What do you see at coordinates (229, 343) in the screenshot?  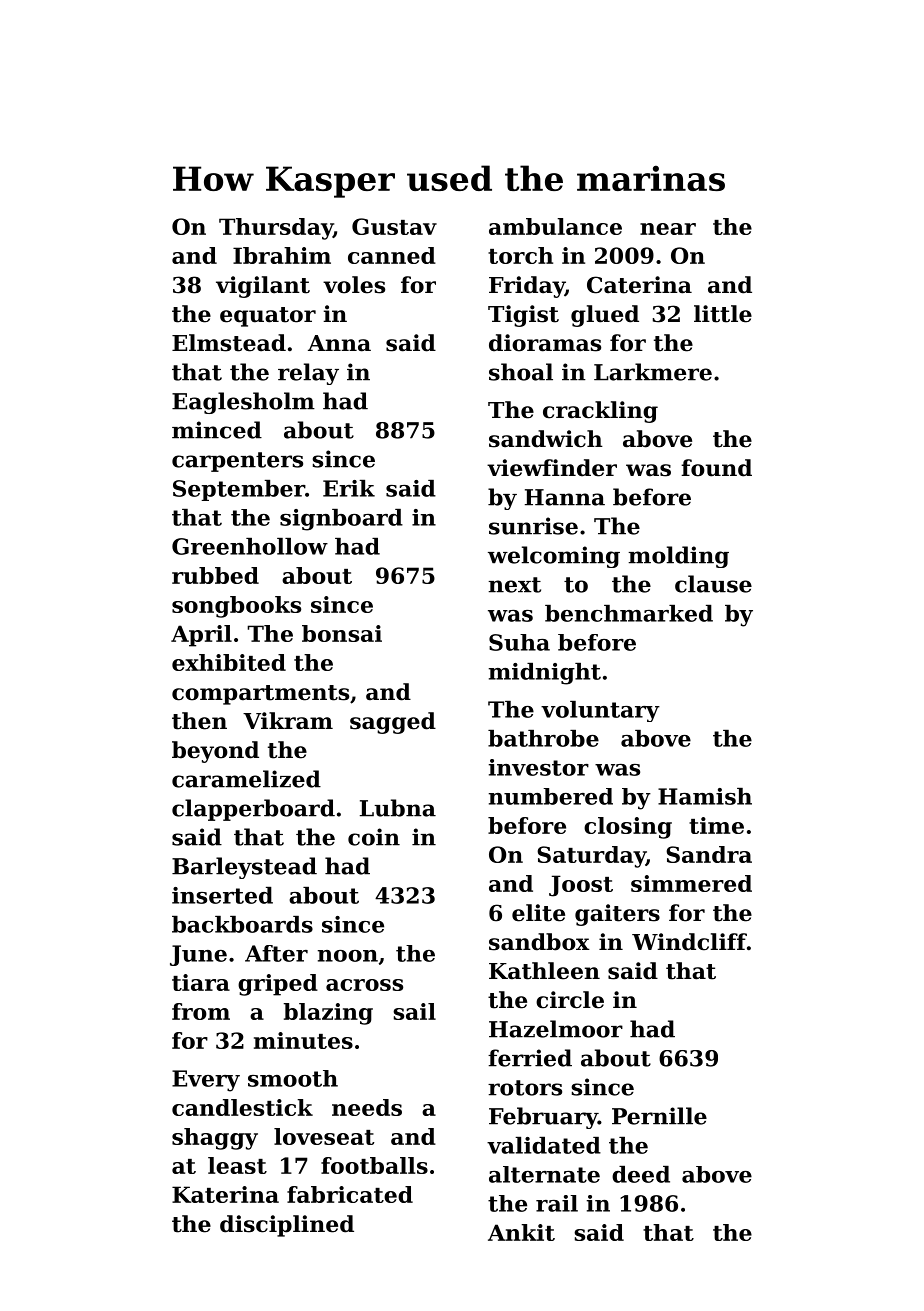 I see `Elmstead` at bounding box center [229, 343].
